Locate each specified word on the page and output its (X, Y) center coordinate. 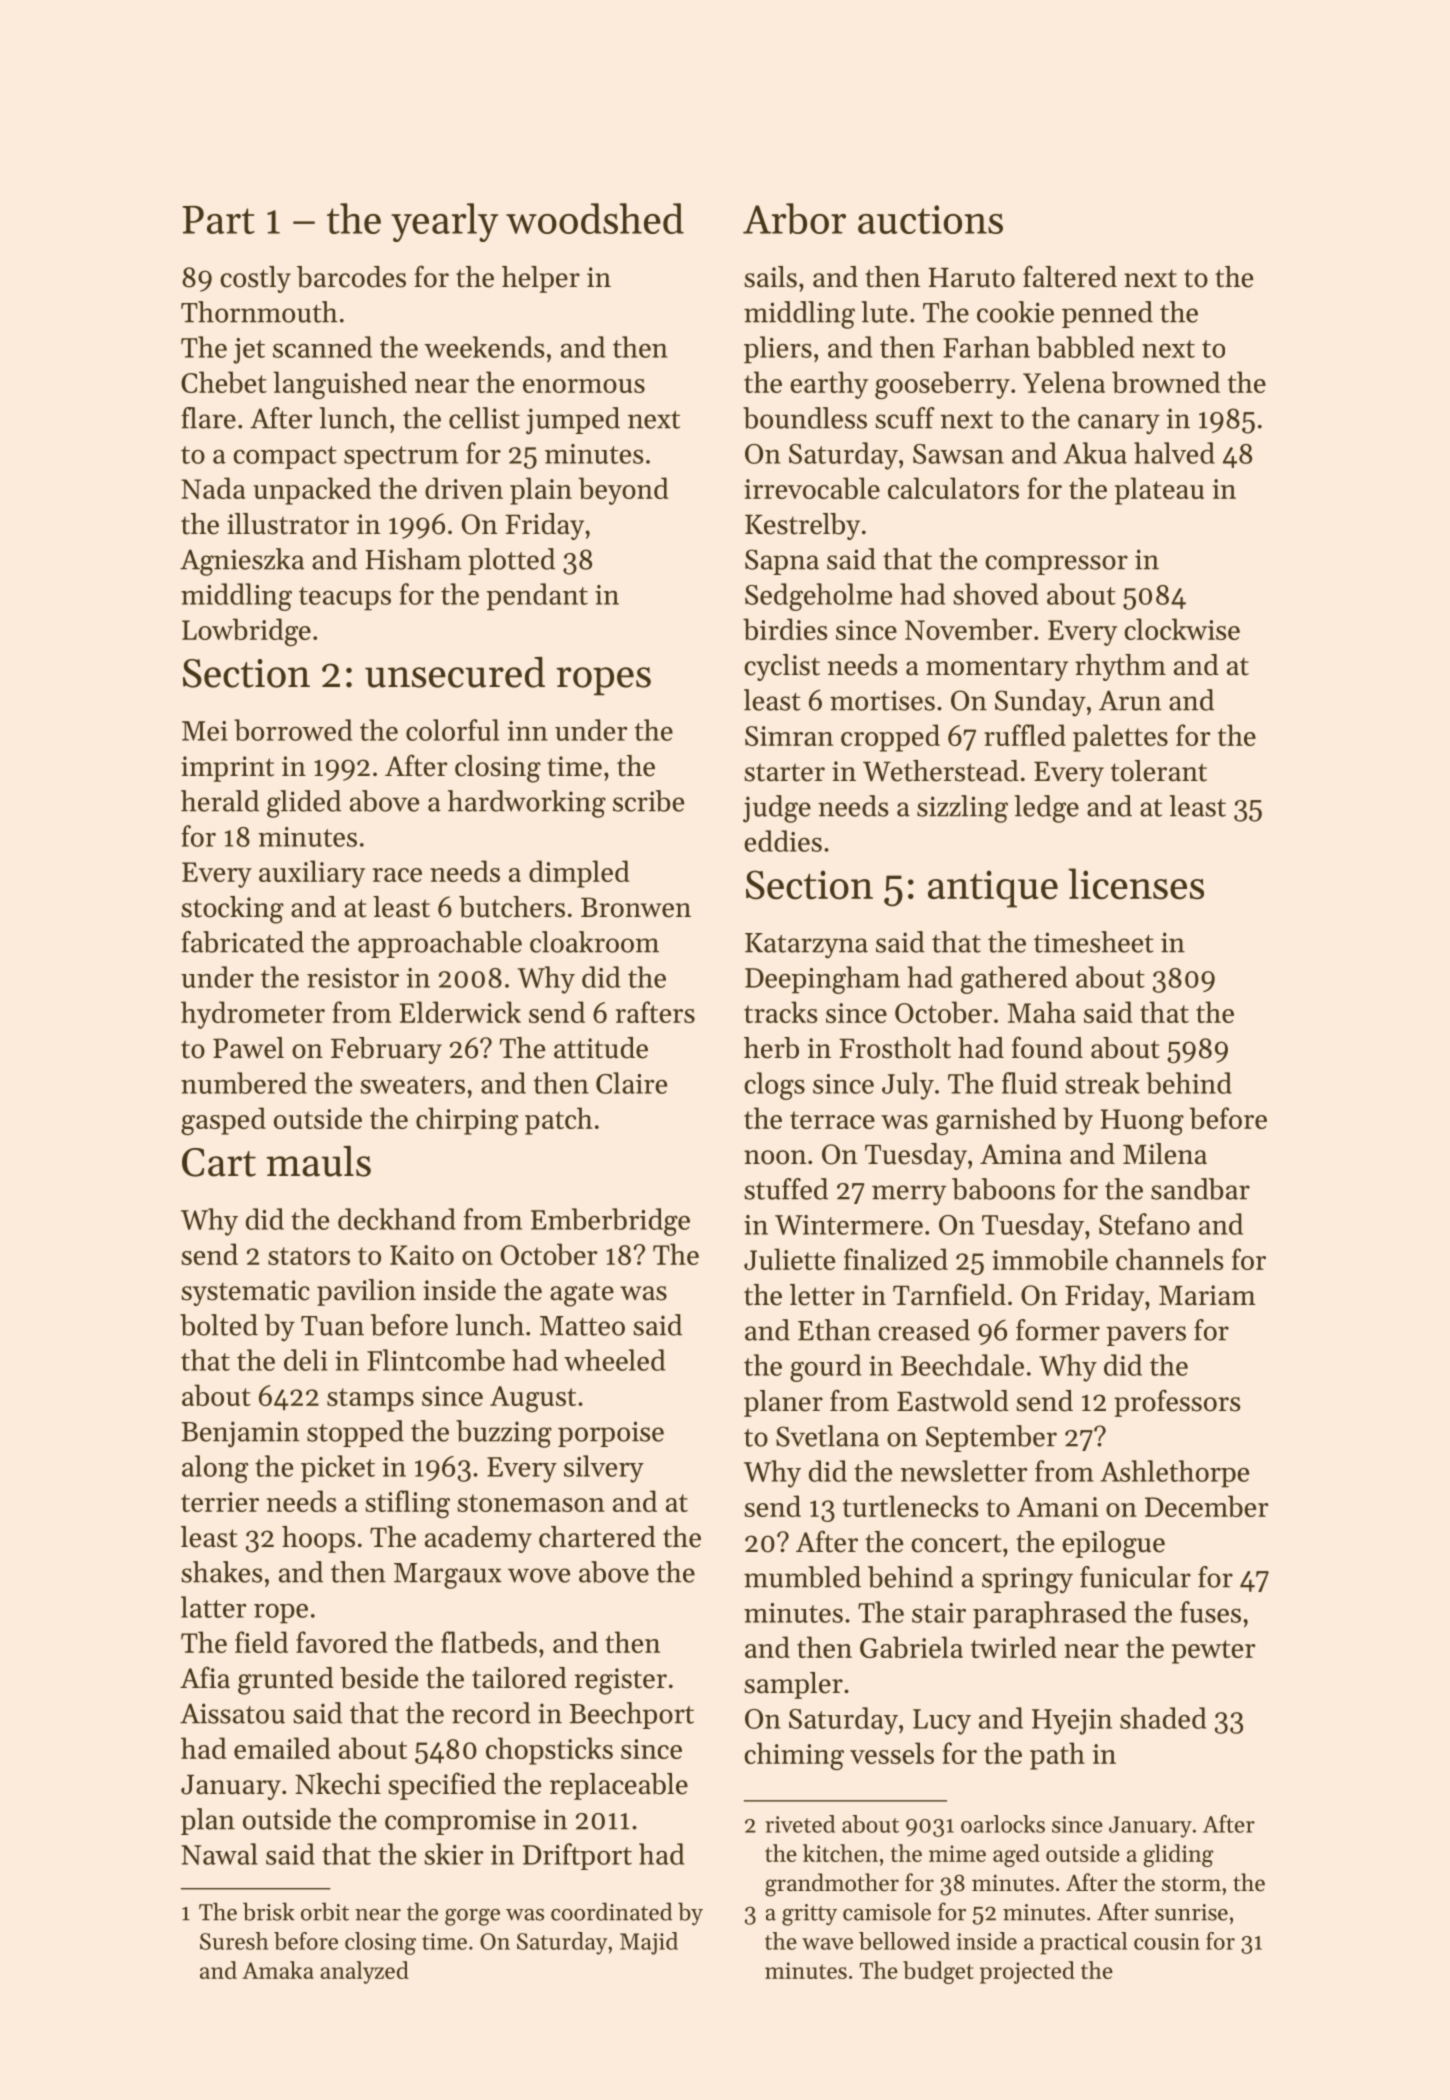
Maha (1042, 1012)
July (908, 1086)
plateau (1159, 491)
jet (249, 351)
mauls (318, 1161)
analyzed (364, 1972)
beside (379, 1678)
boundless (805, 418)
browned (1166, 382)
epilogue (1113, 1545)
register (620, 1681)
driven (464, 488)
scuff (905, 418)
